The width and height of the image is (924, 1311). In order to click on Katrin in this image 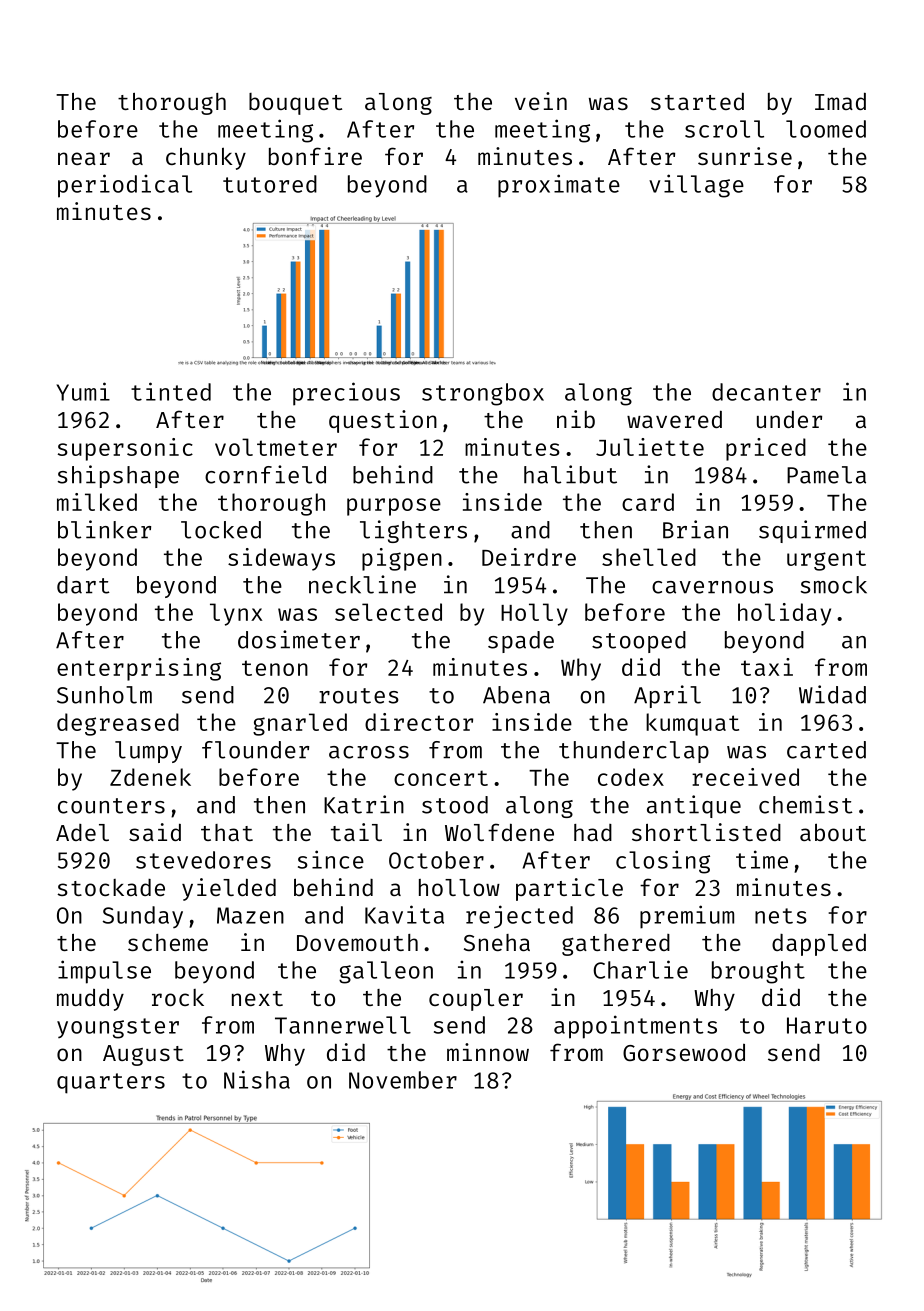, I will do `click(364, 804)`.
